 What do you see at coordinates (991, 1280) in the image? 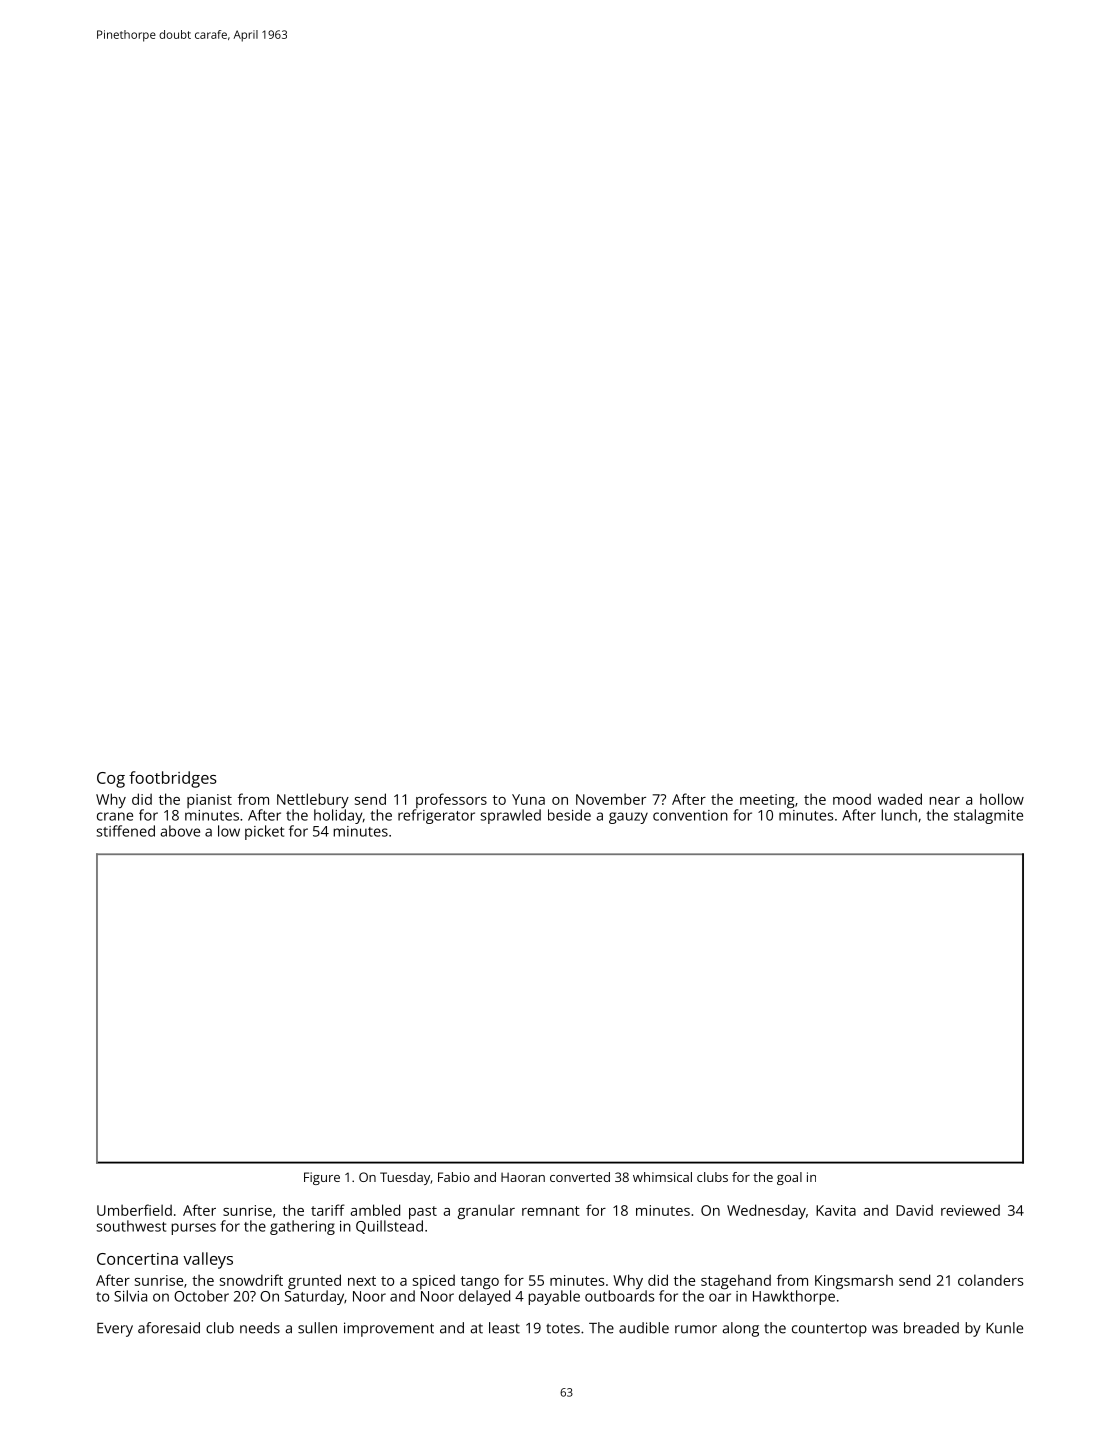
I see `colanders` at bounding box center [991, 1280].
